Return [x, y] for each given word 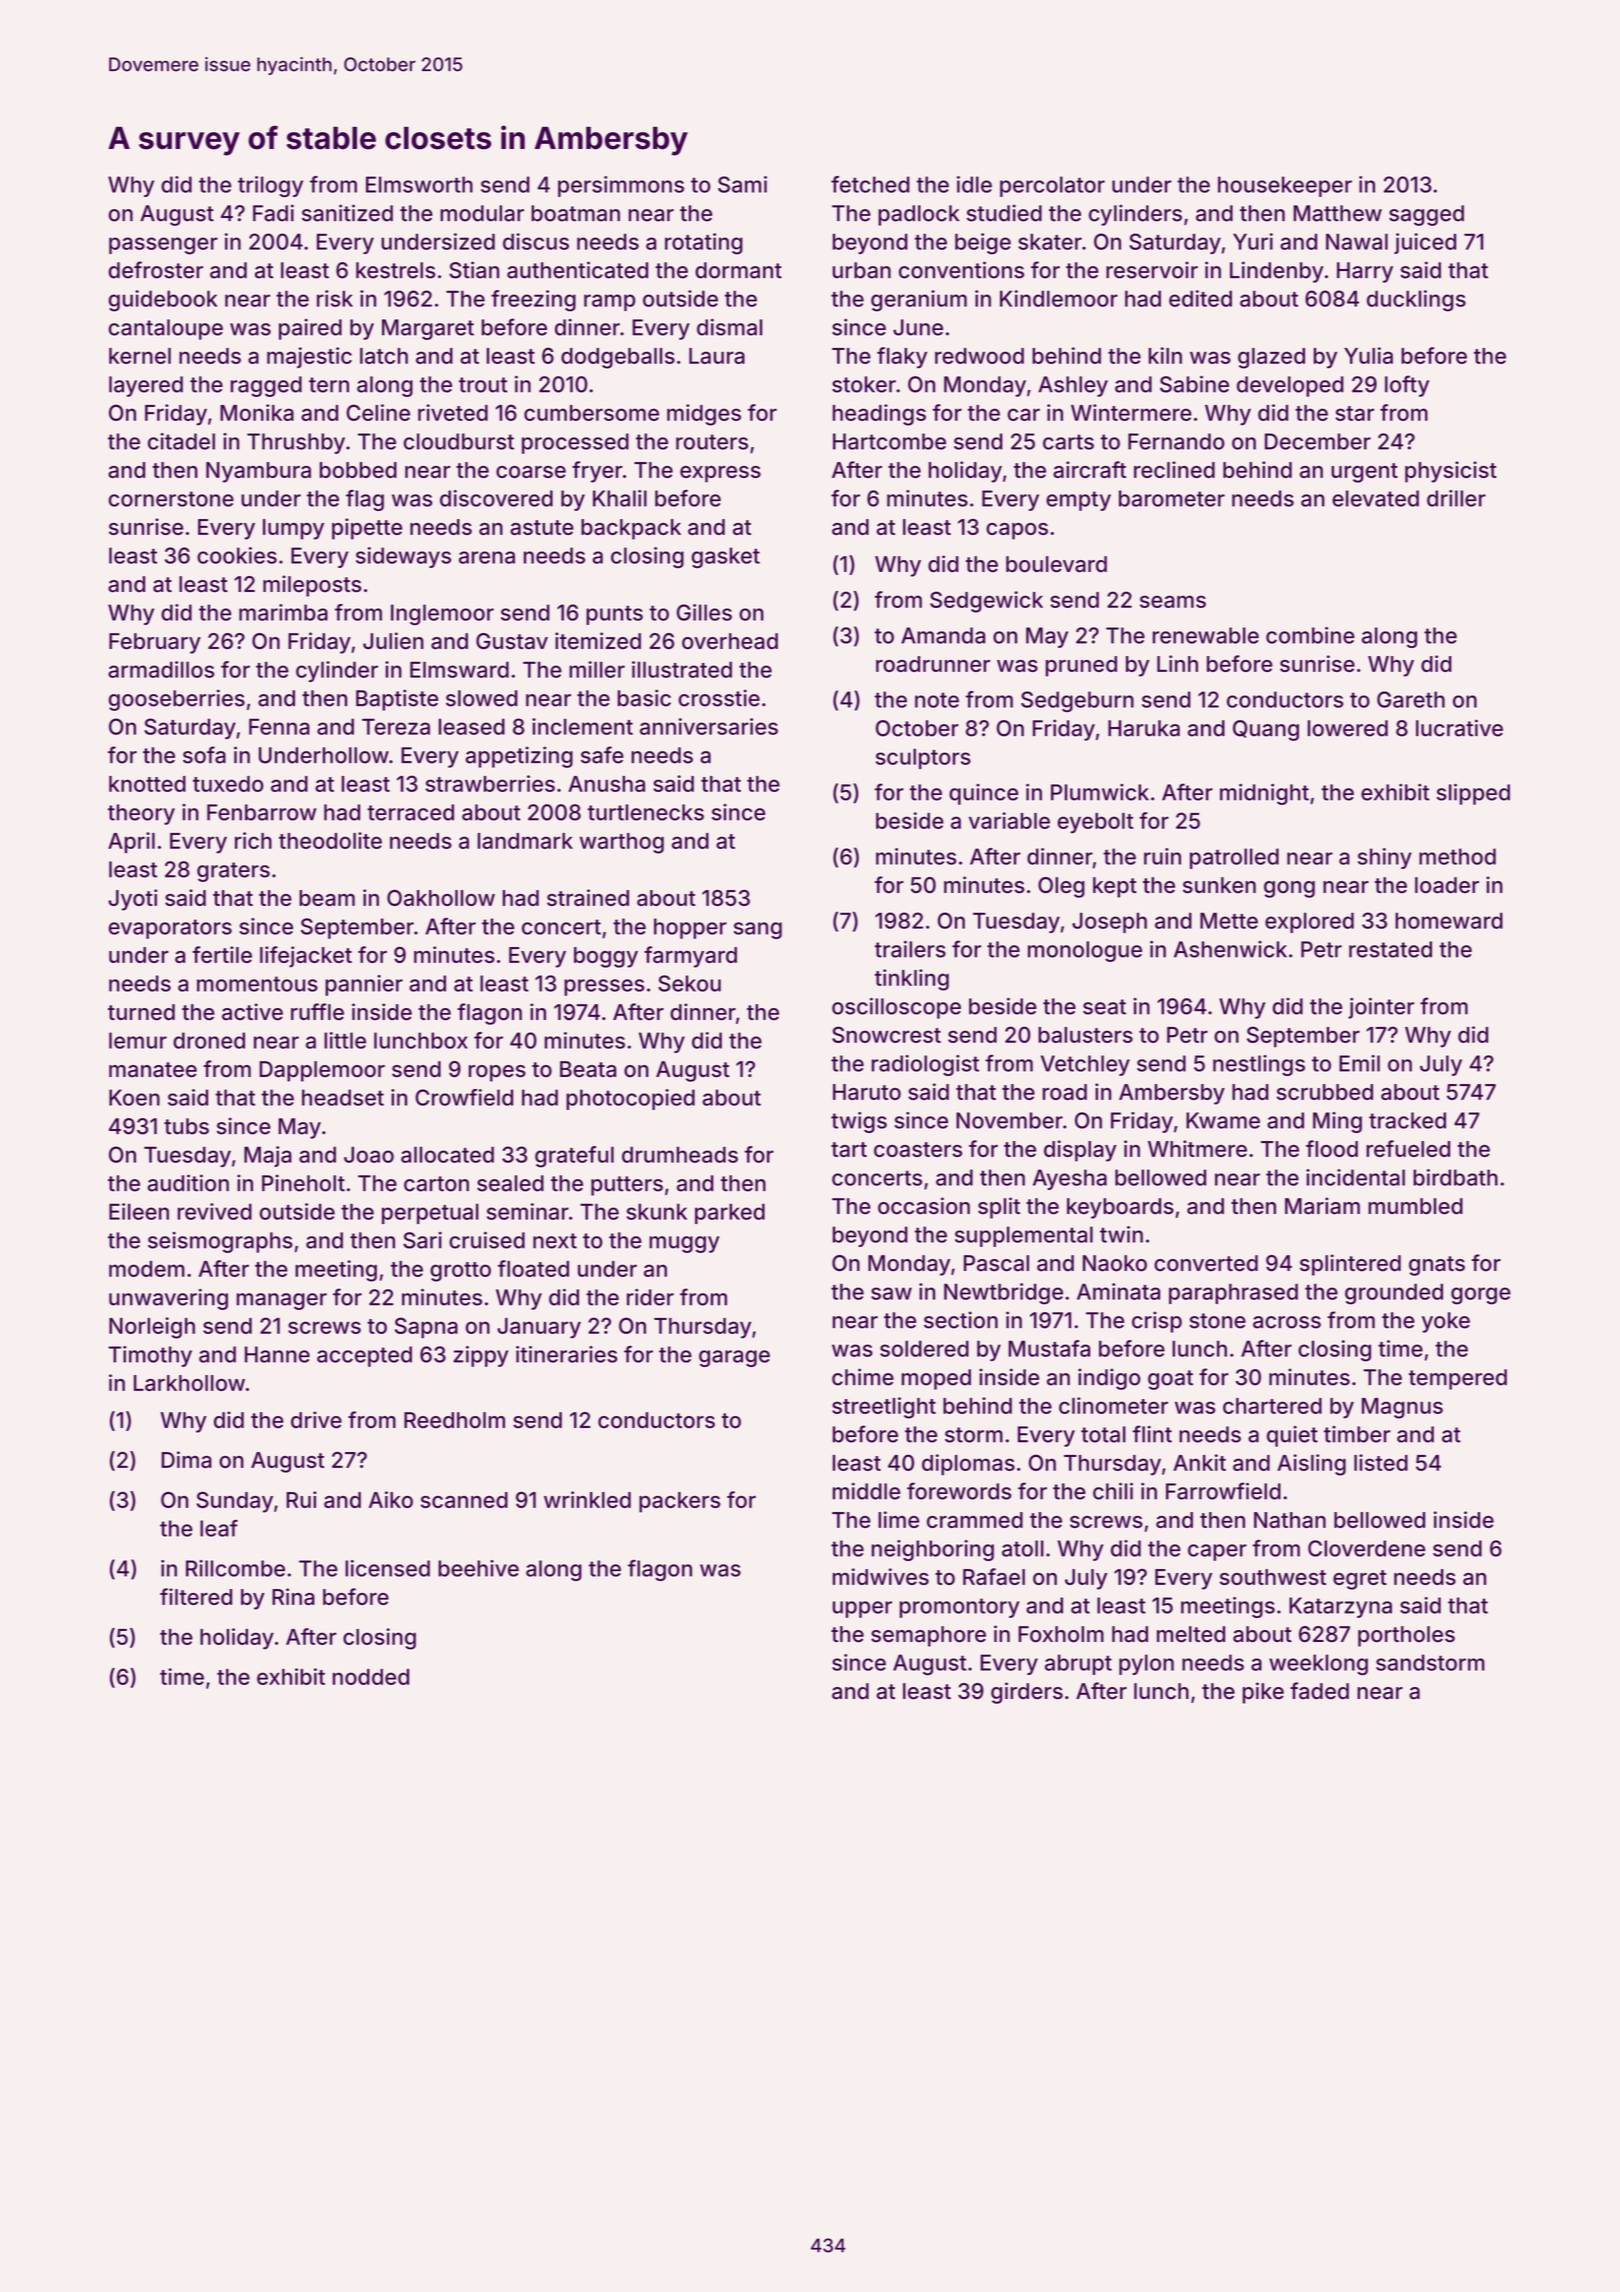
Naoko [1115, 1263]
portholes [1406, 1636]
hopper [690, 928]
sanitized [347, 213]
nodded [371, 1677]
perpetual [430, 1213]
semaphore [928, 1636]
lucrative [1459, 728]
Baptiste [397, 700]
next [555, 1241]
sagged [1426, 215]
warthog [622, 843]
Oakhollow [441, 898]
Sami [742, 184]
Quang [1266, 730]
